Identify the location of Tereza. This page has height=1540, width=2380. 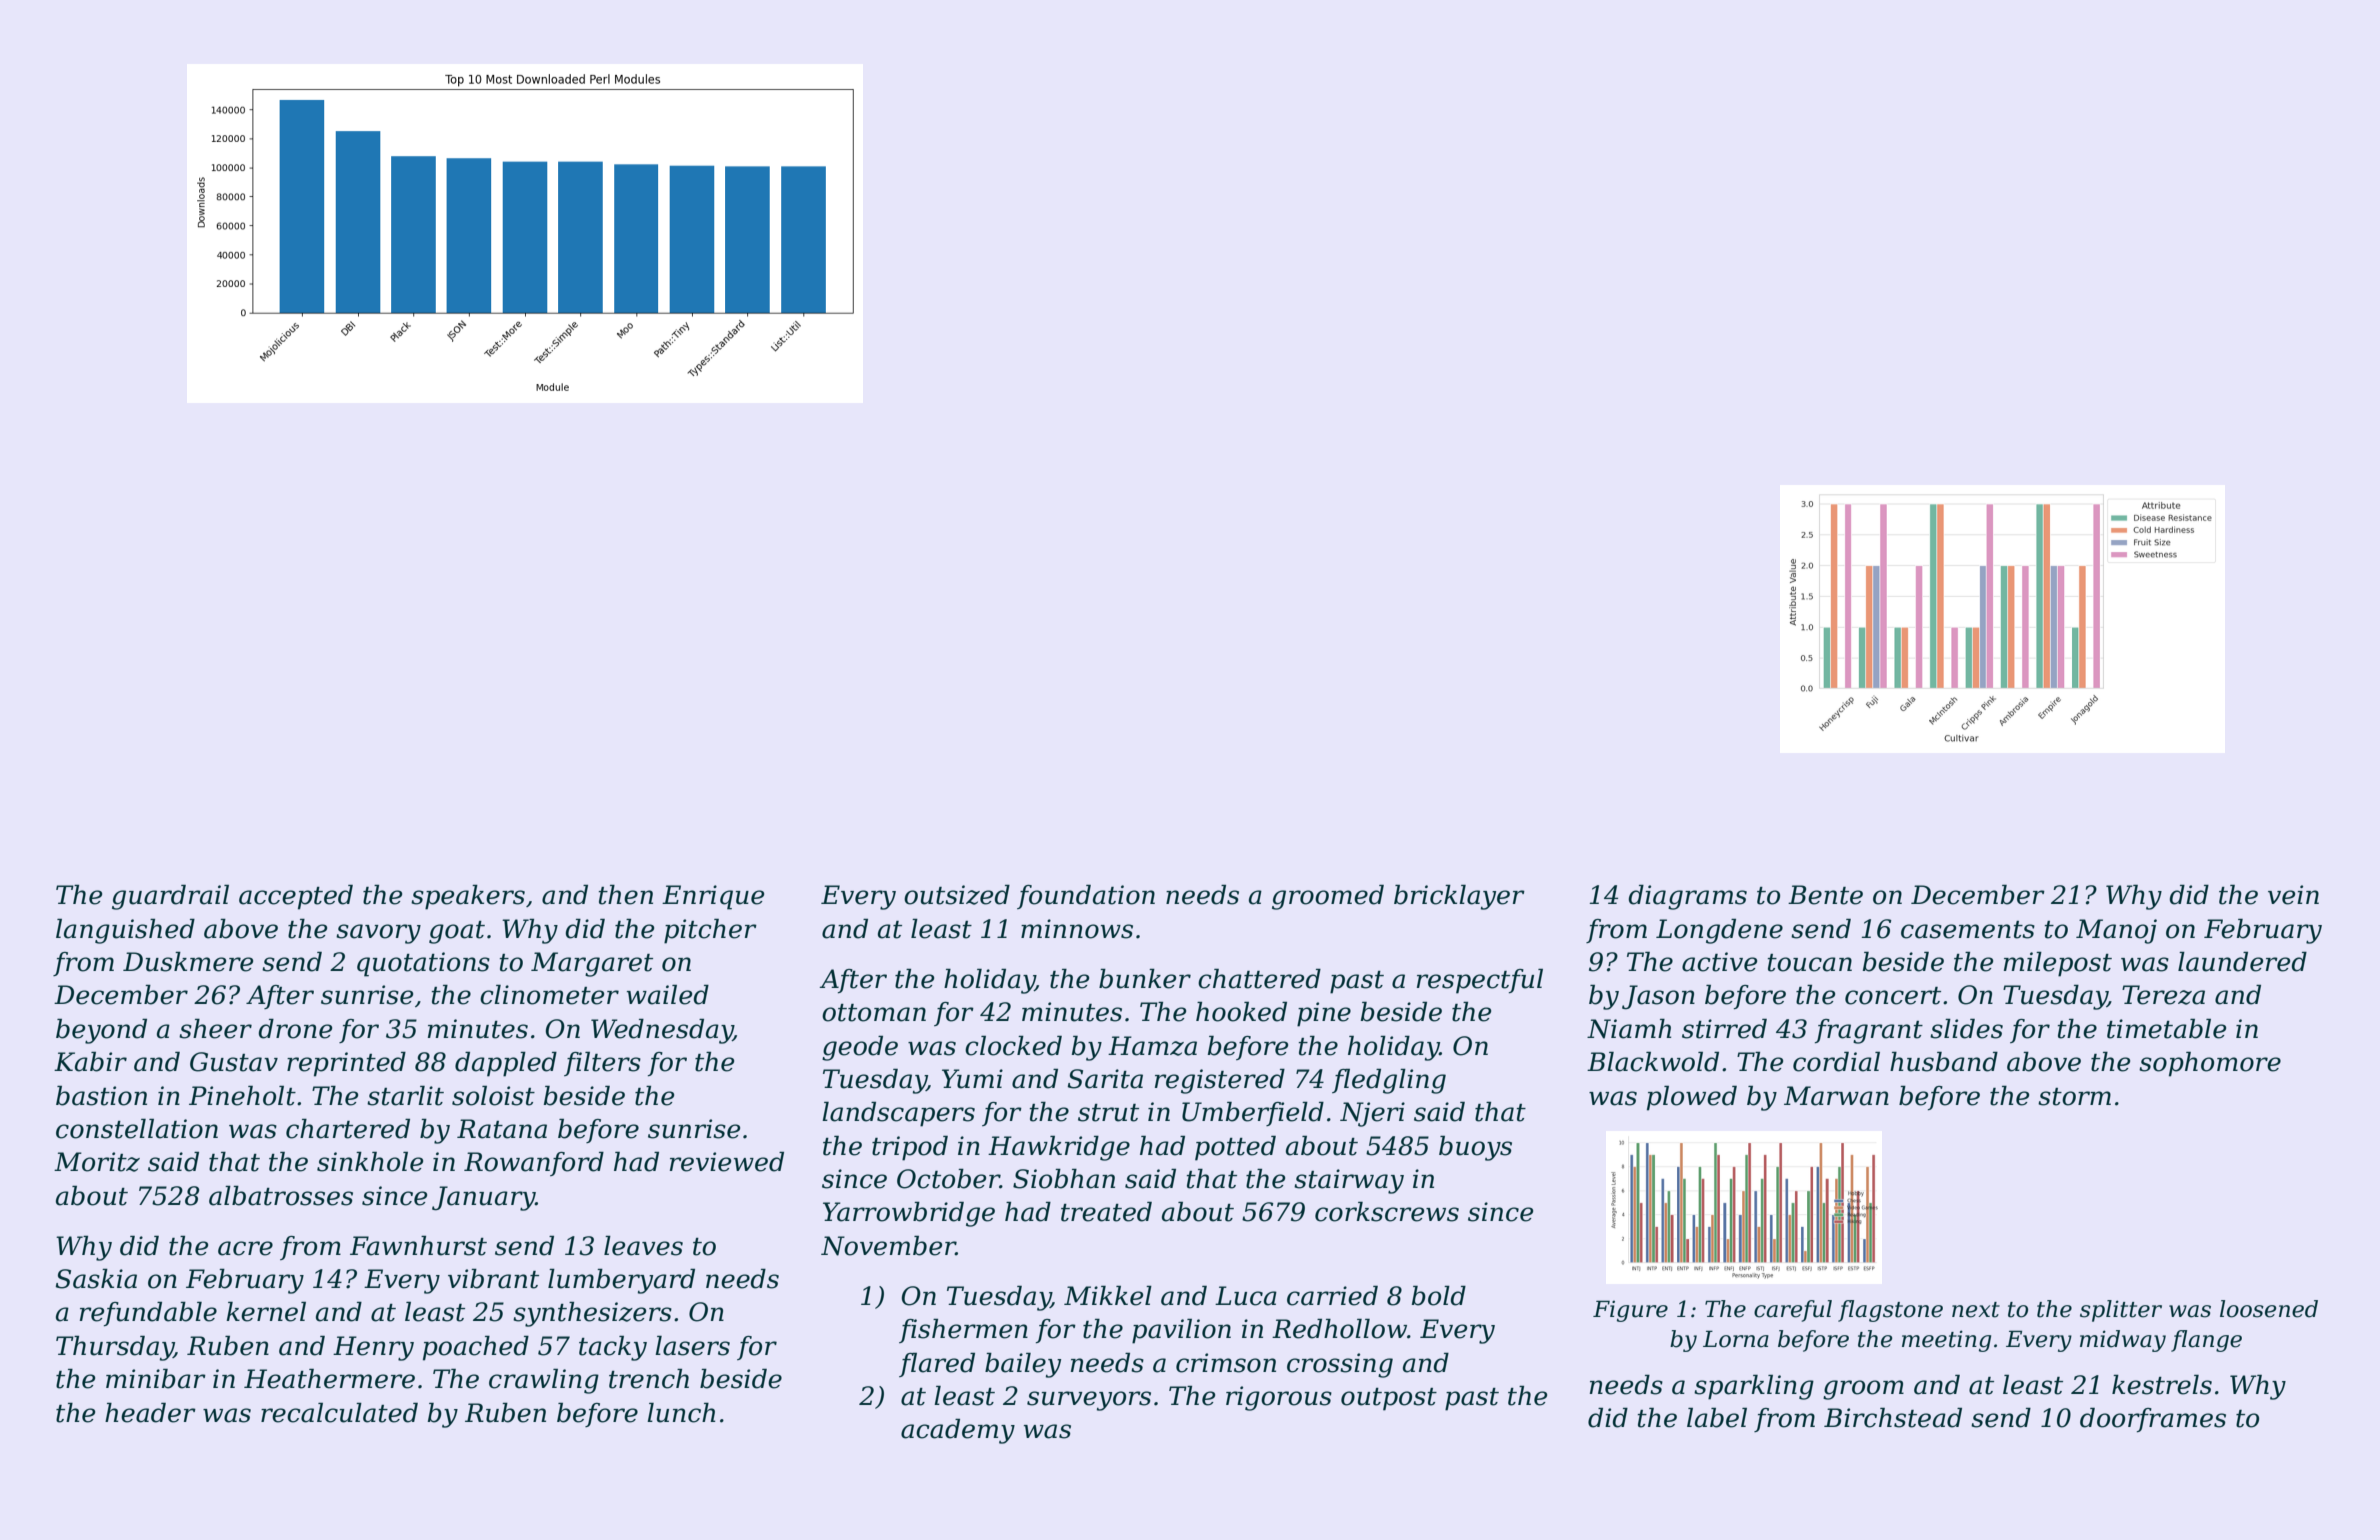
(2163, 995).
